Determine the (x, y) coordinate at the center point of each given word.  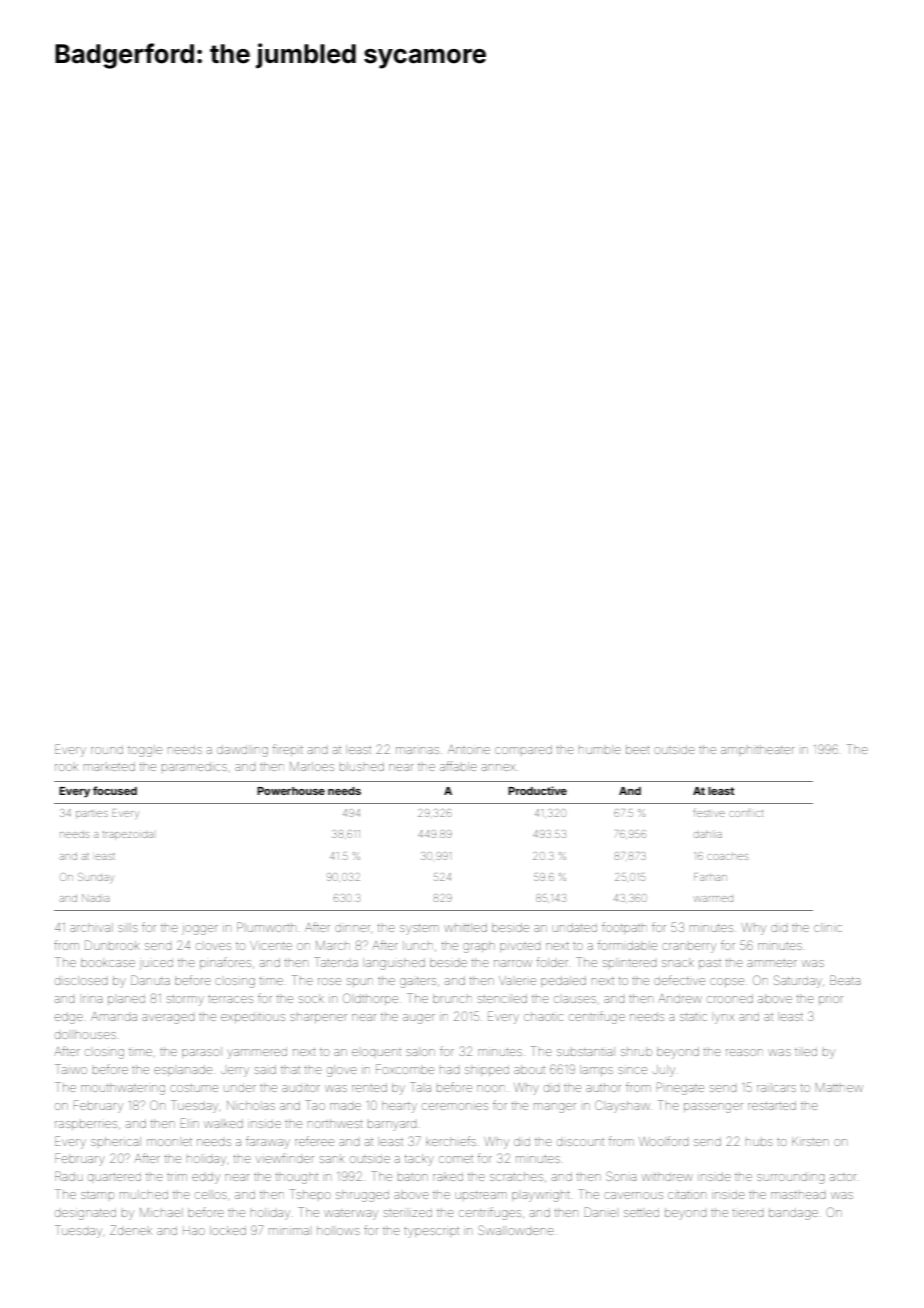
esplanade (183, 1070)
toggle (145, 751)
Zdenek (131, 1230)
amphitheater (757, 750)
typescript (431, 1233)
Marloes (312, 766)
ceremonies (455, 1106)
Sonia (621, 1176)
